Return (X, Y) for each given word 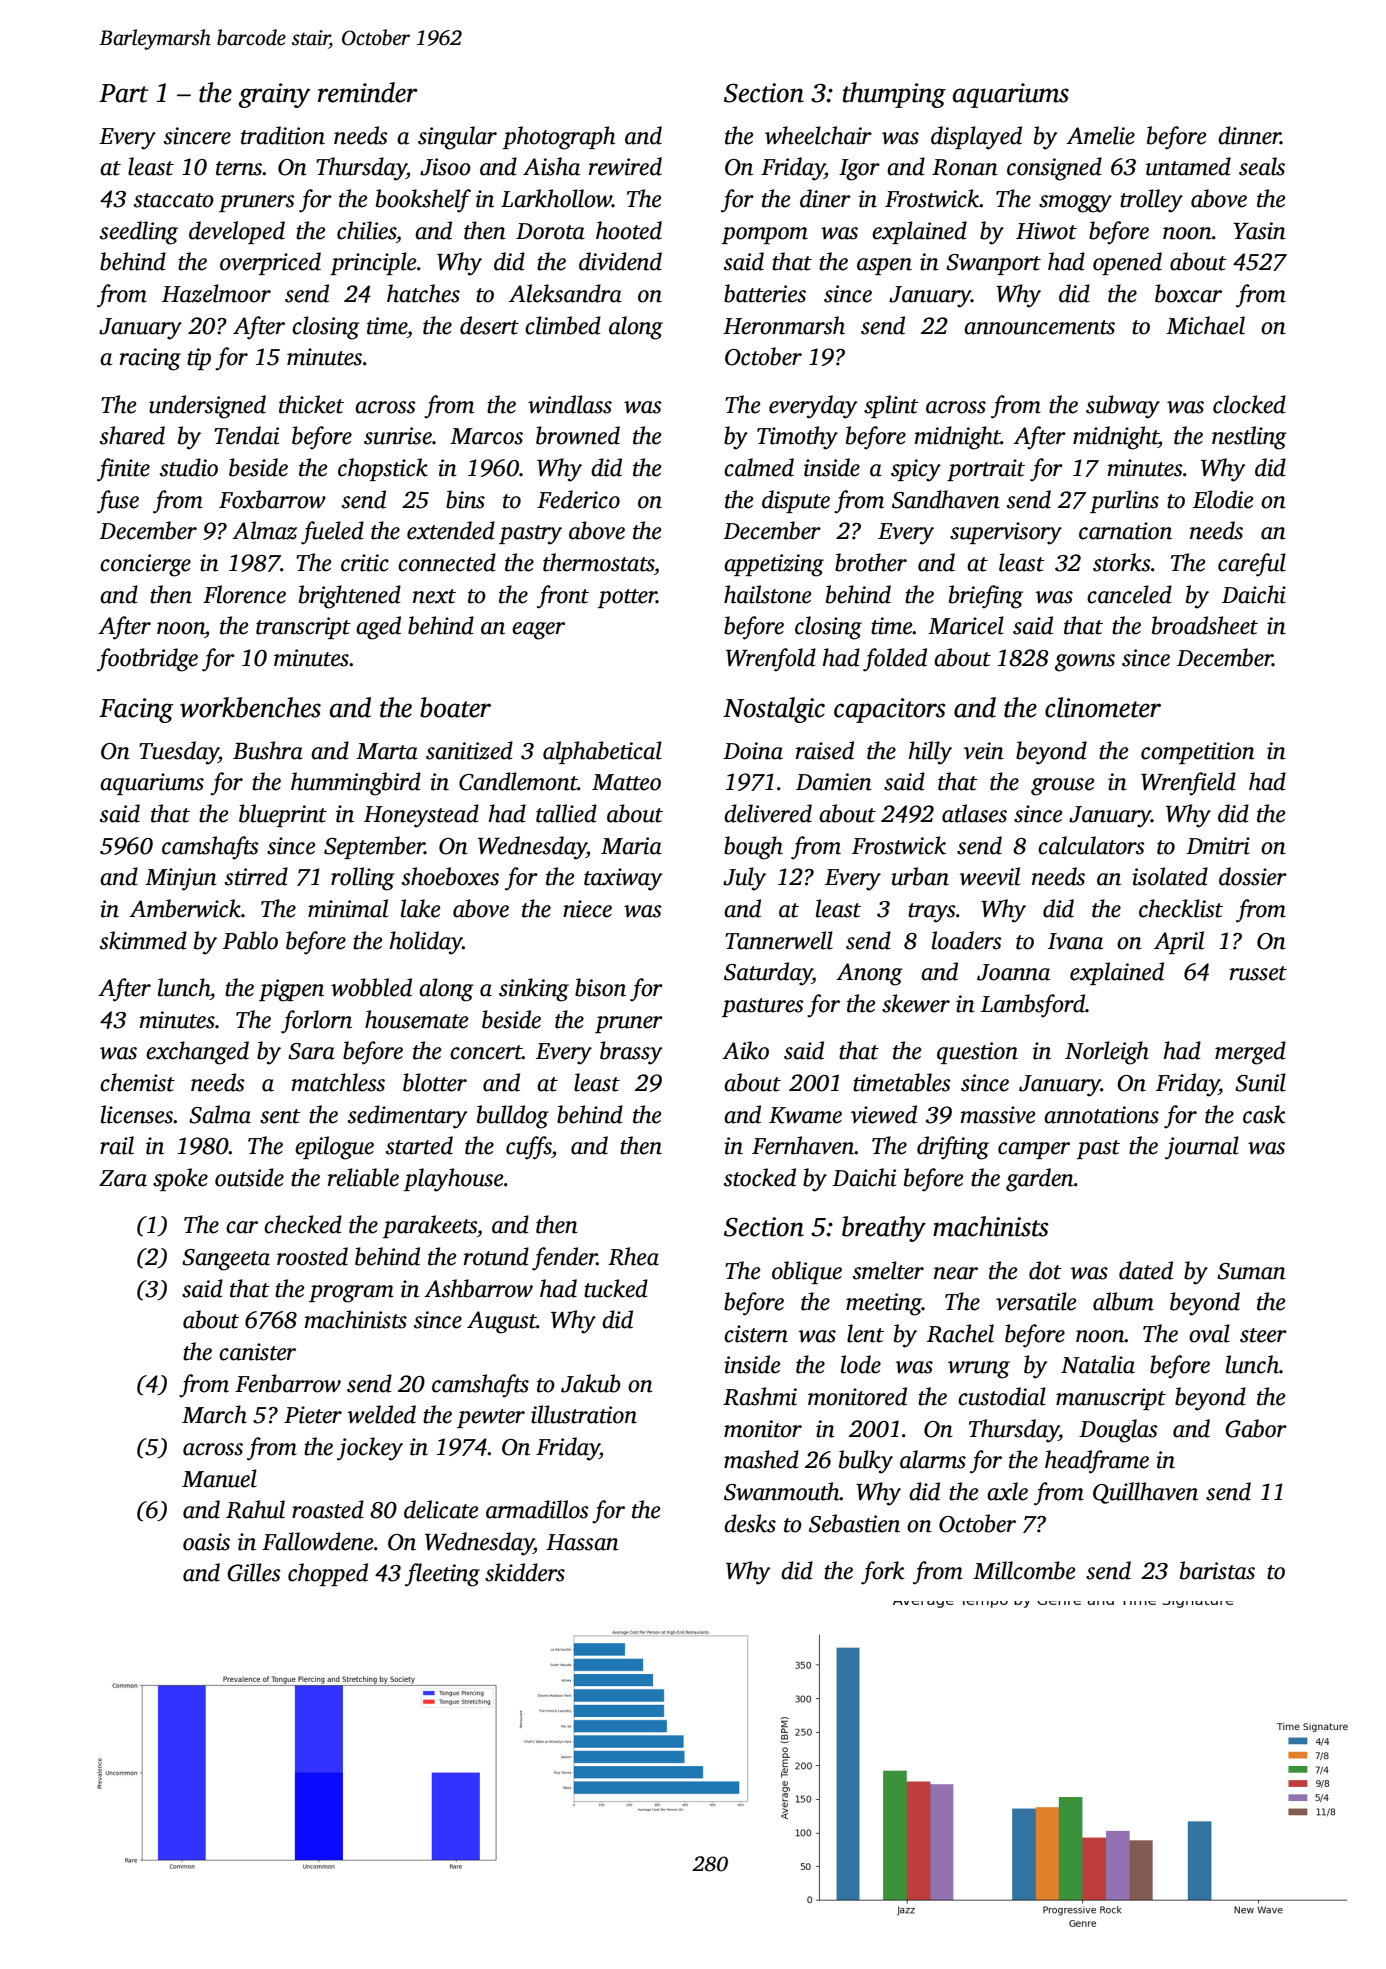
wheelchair (818, 135)
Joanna (1013, 972)
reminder (368, 92)
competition (1198, 753)
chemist (137, 1082)
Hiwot (1046, 231)
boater (455, 707)
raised (825, 750)
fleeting (442, 1575)
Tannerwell (779, 940)
